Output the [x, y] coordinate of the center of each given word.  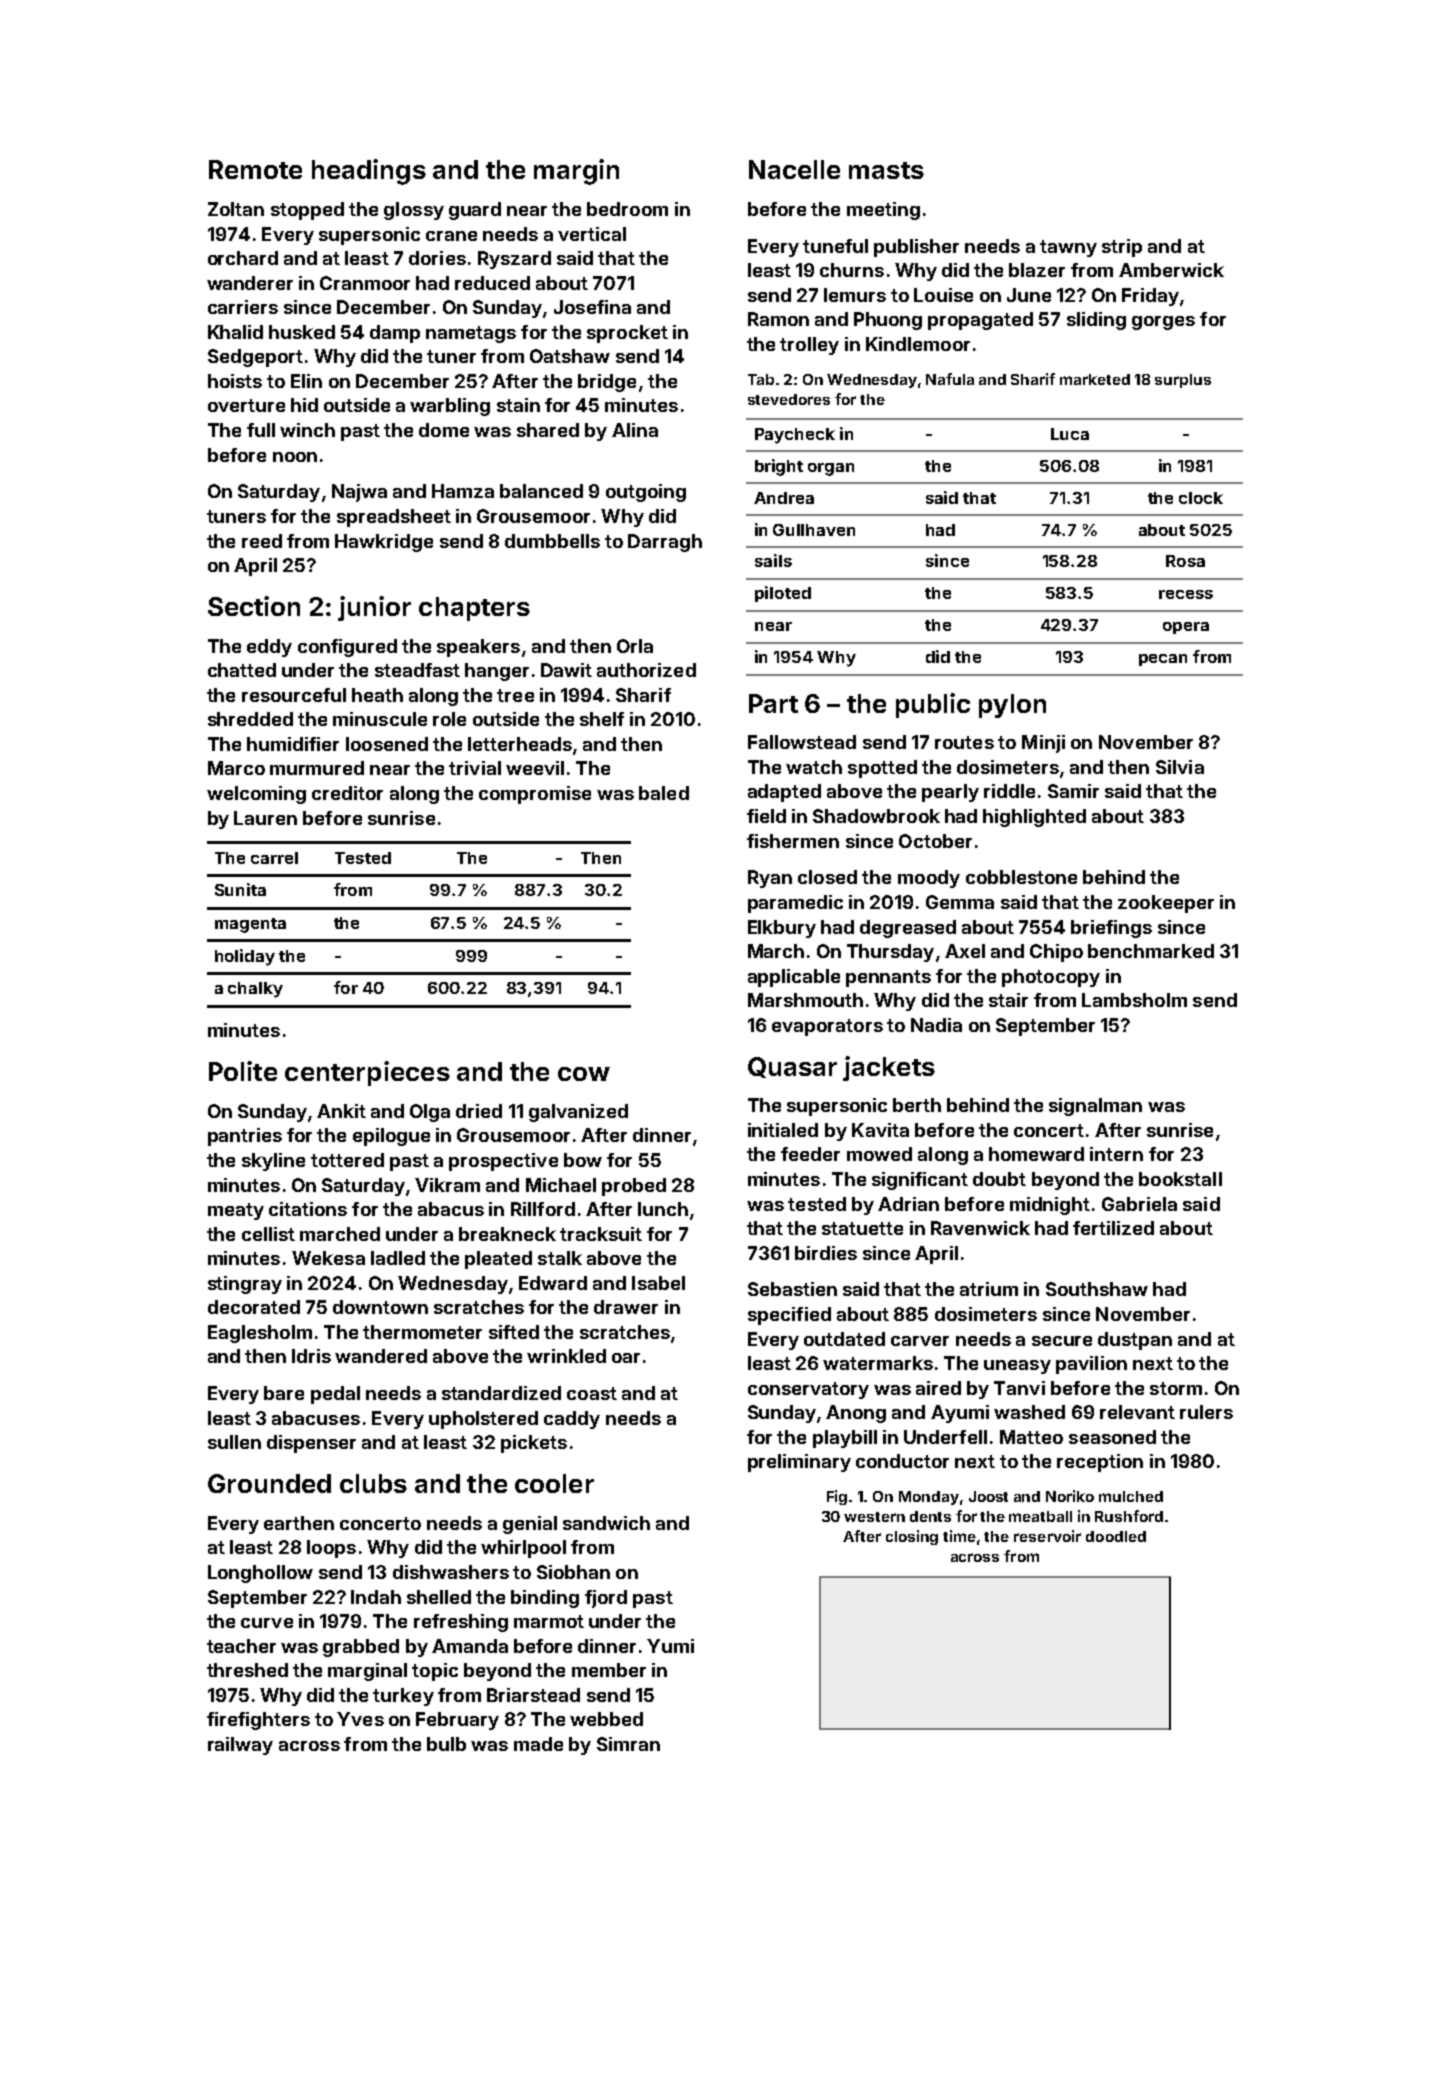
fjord [606, 1599]
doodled [1116, 1536]
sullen [234, 1442]
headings [369, 172]
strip [1122, 248]
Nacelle [794, 169]
